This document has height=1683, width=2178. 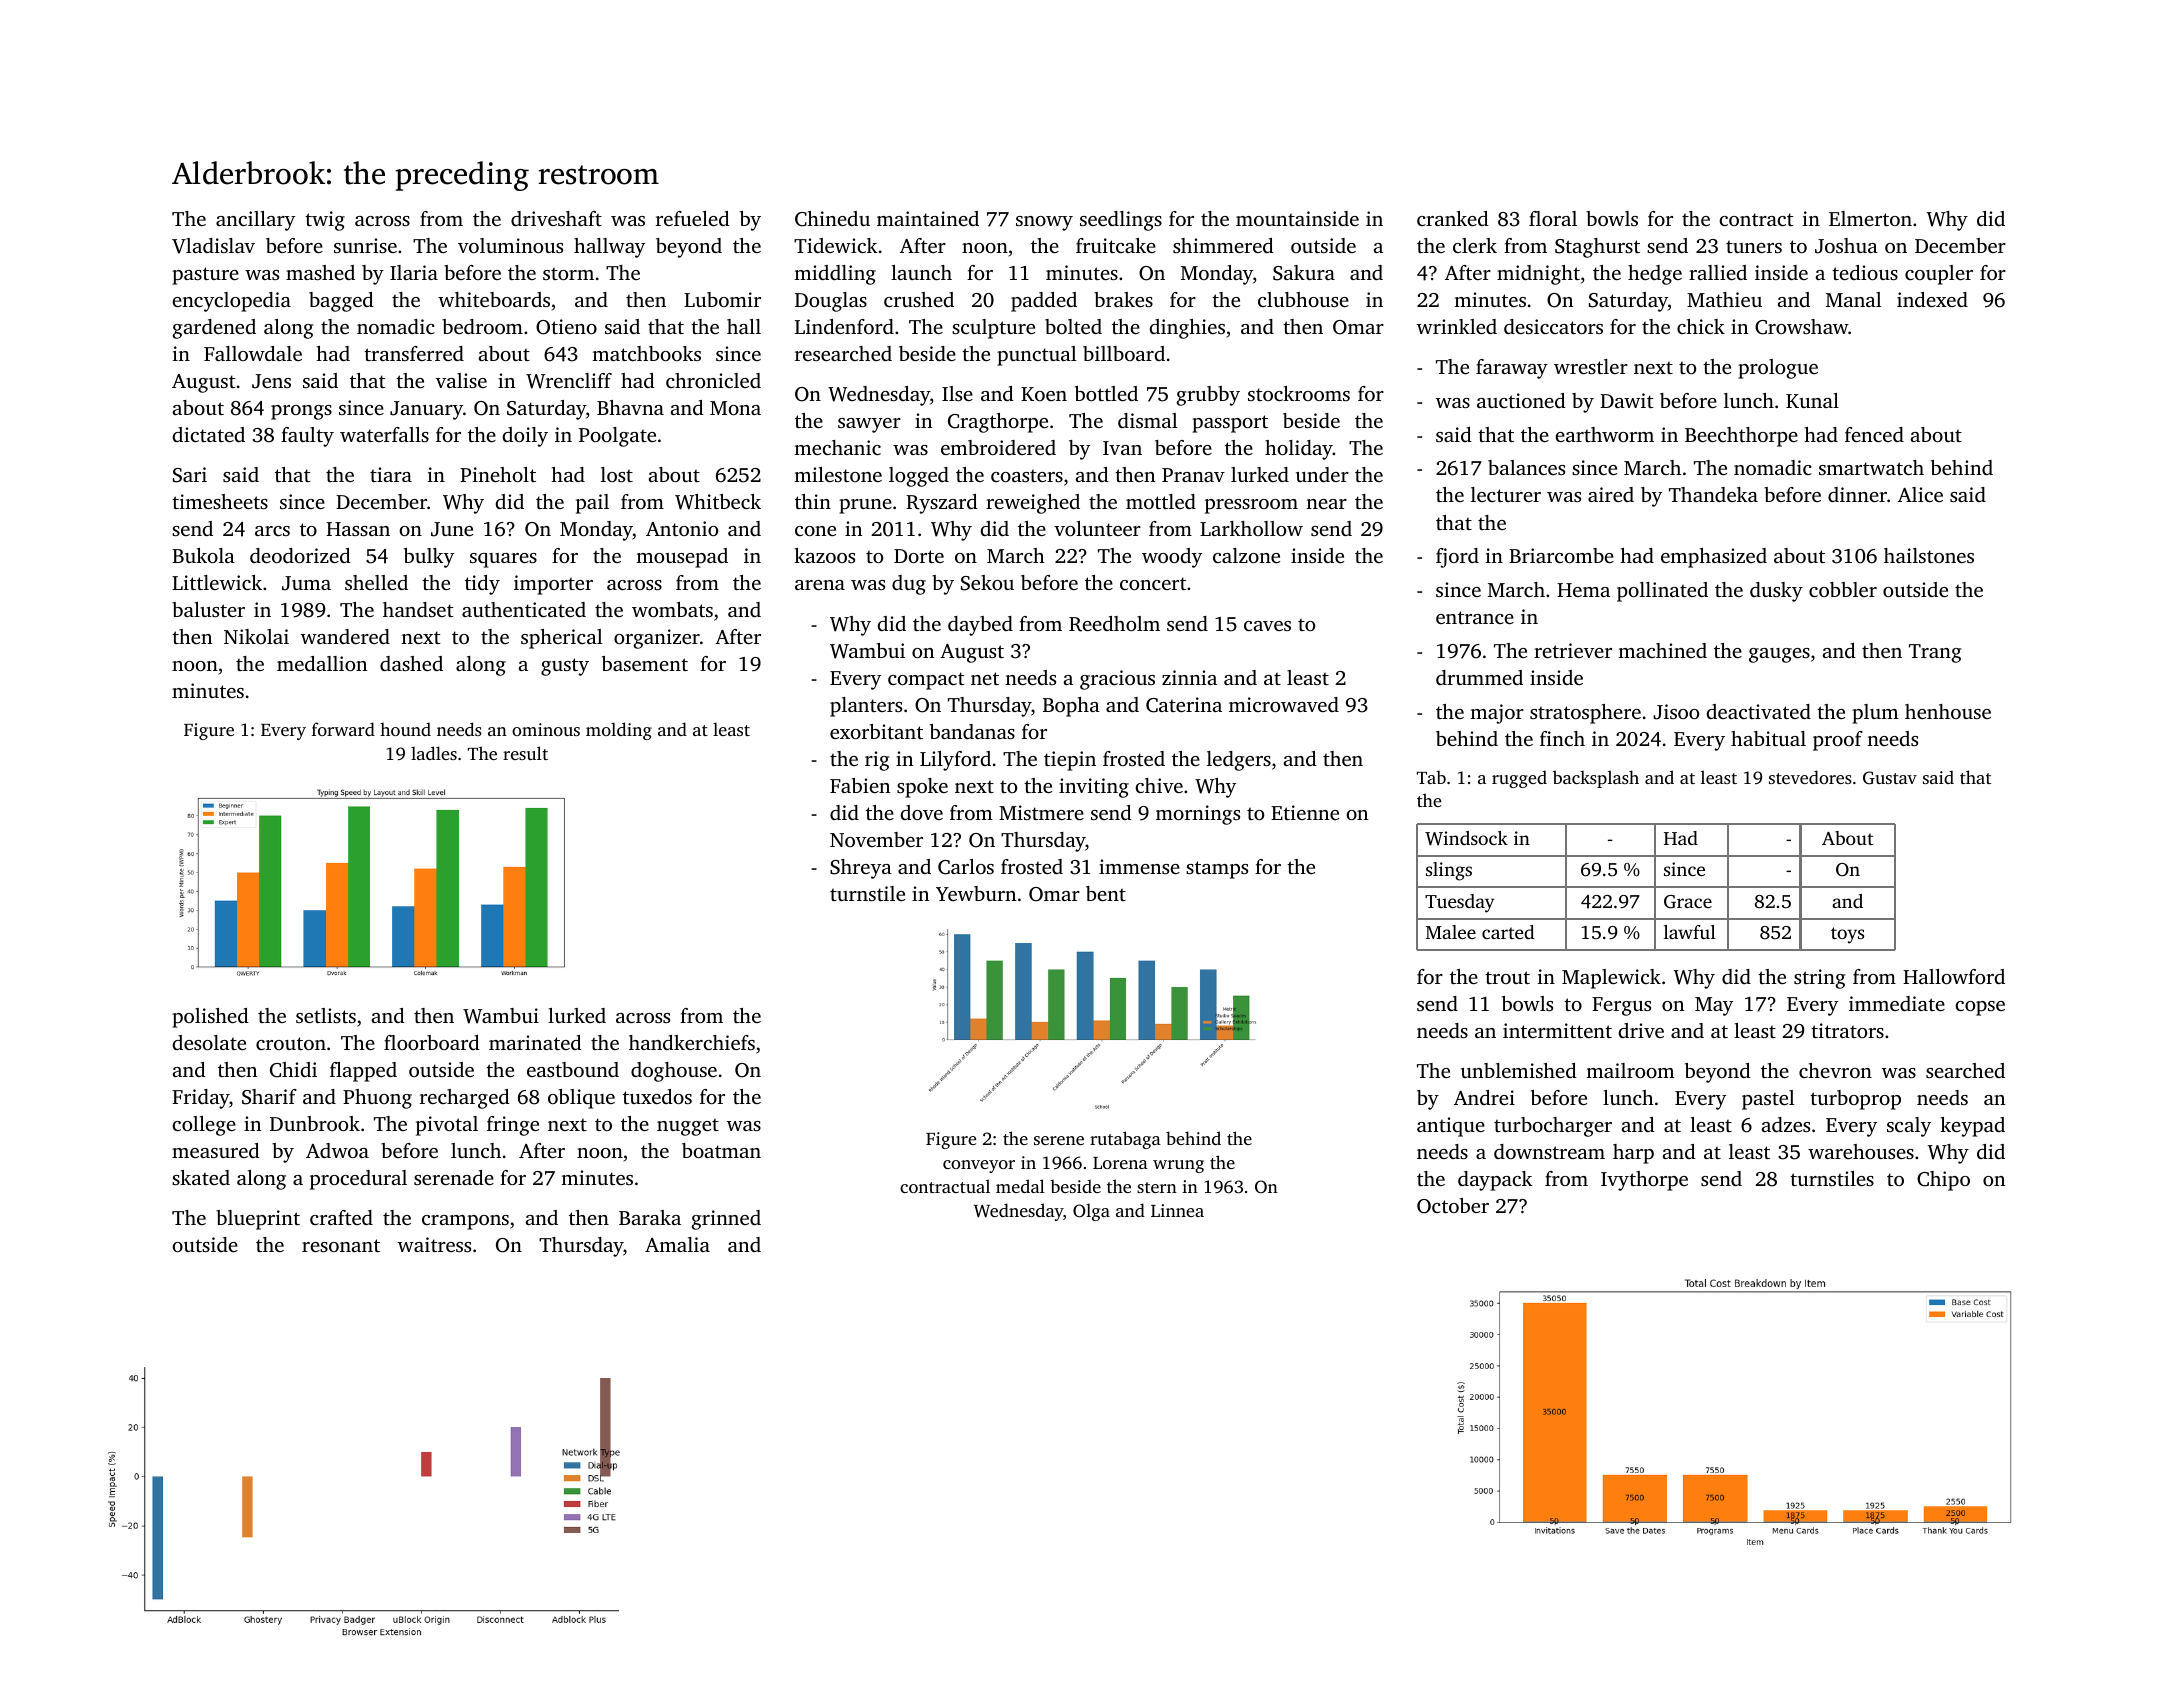 What do you see at coordinates (341, 1245) in the document?
I see `resonant` at bounding box center [341, 1245].
